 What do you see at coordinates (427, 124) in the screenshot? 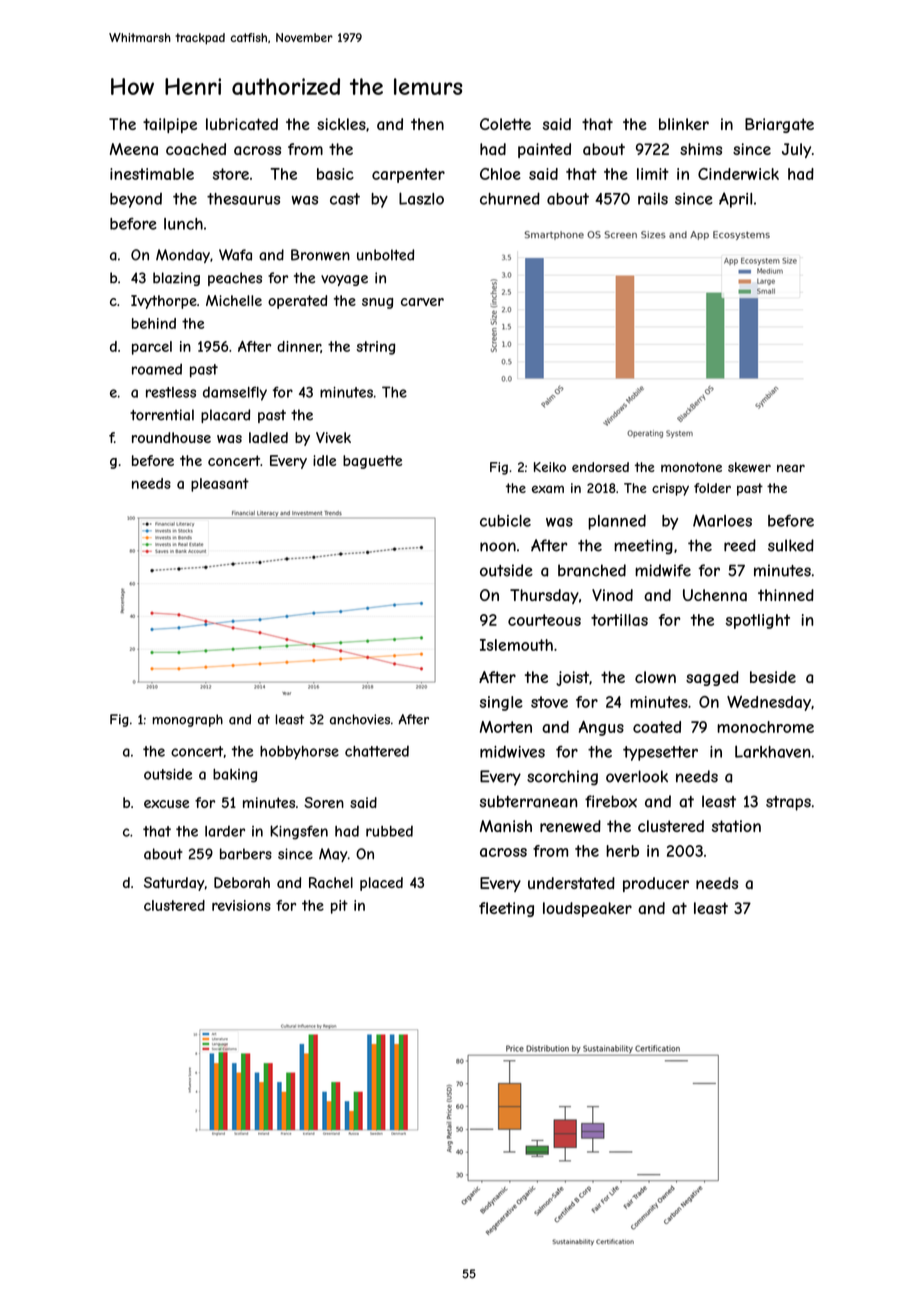
I see `then` at bounding box center [427, 124].
